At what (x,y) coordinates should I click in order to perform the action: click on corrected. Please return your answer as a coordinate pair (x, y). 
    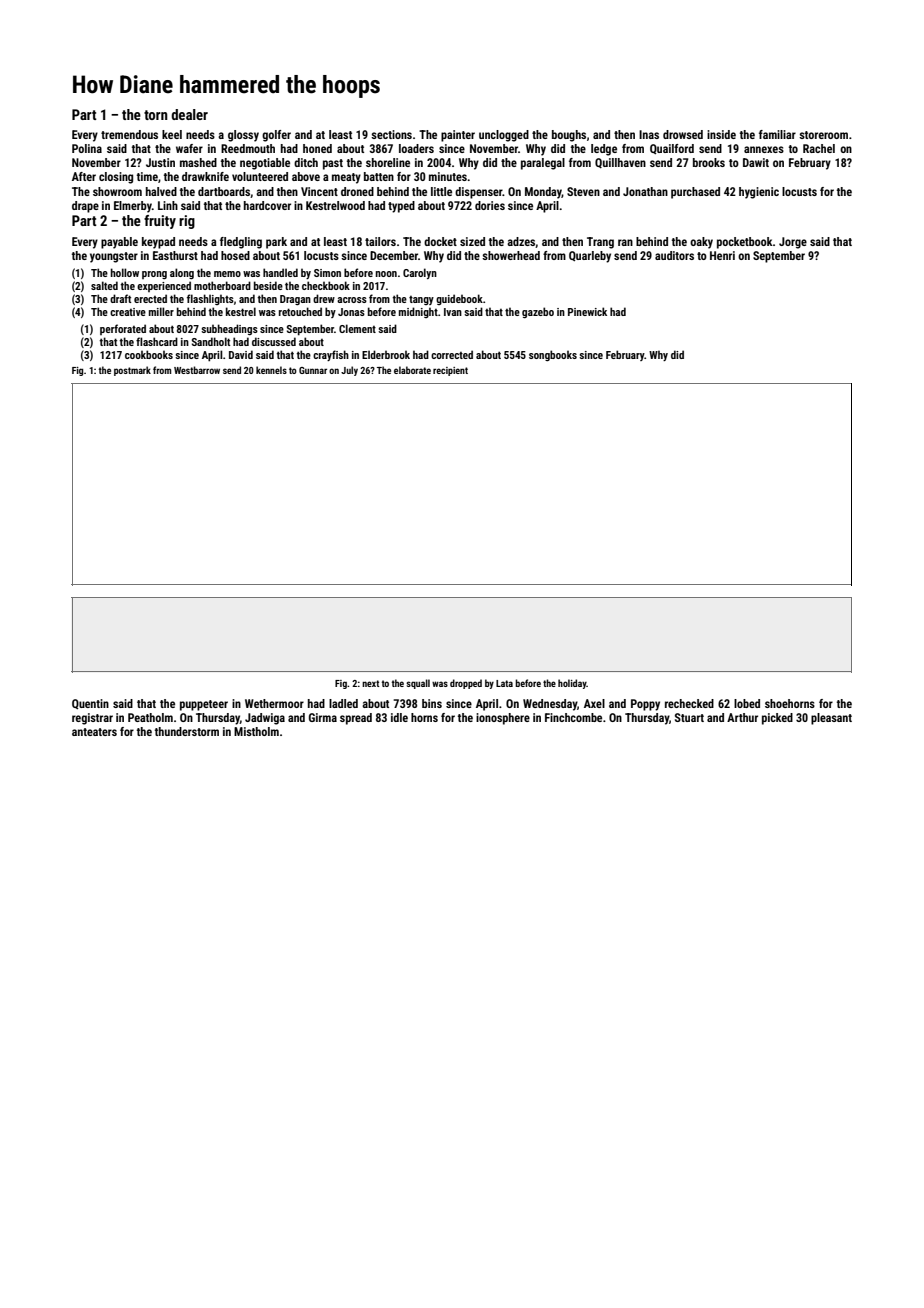
    Looking at the image, I should click on (452, 354).
